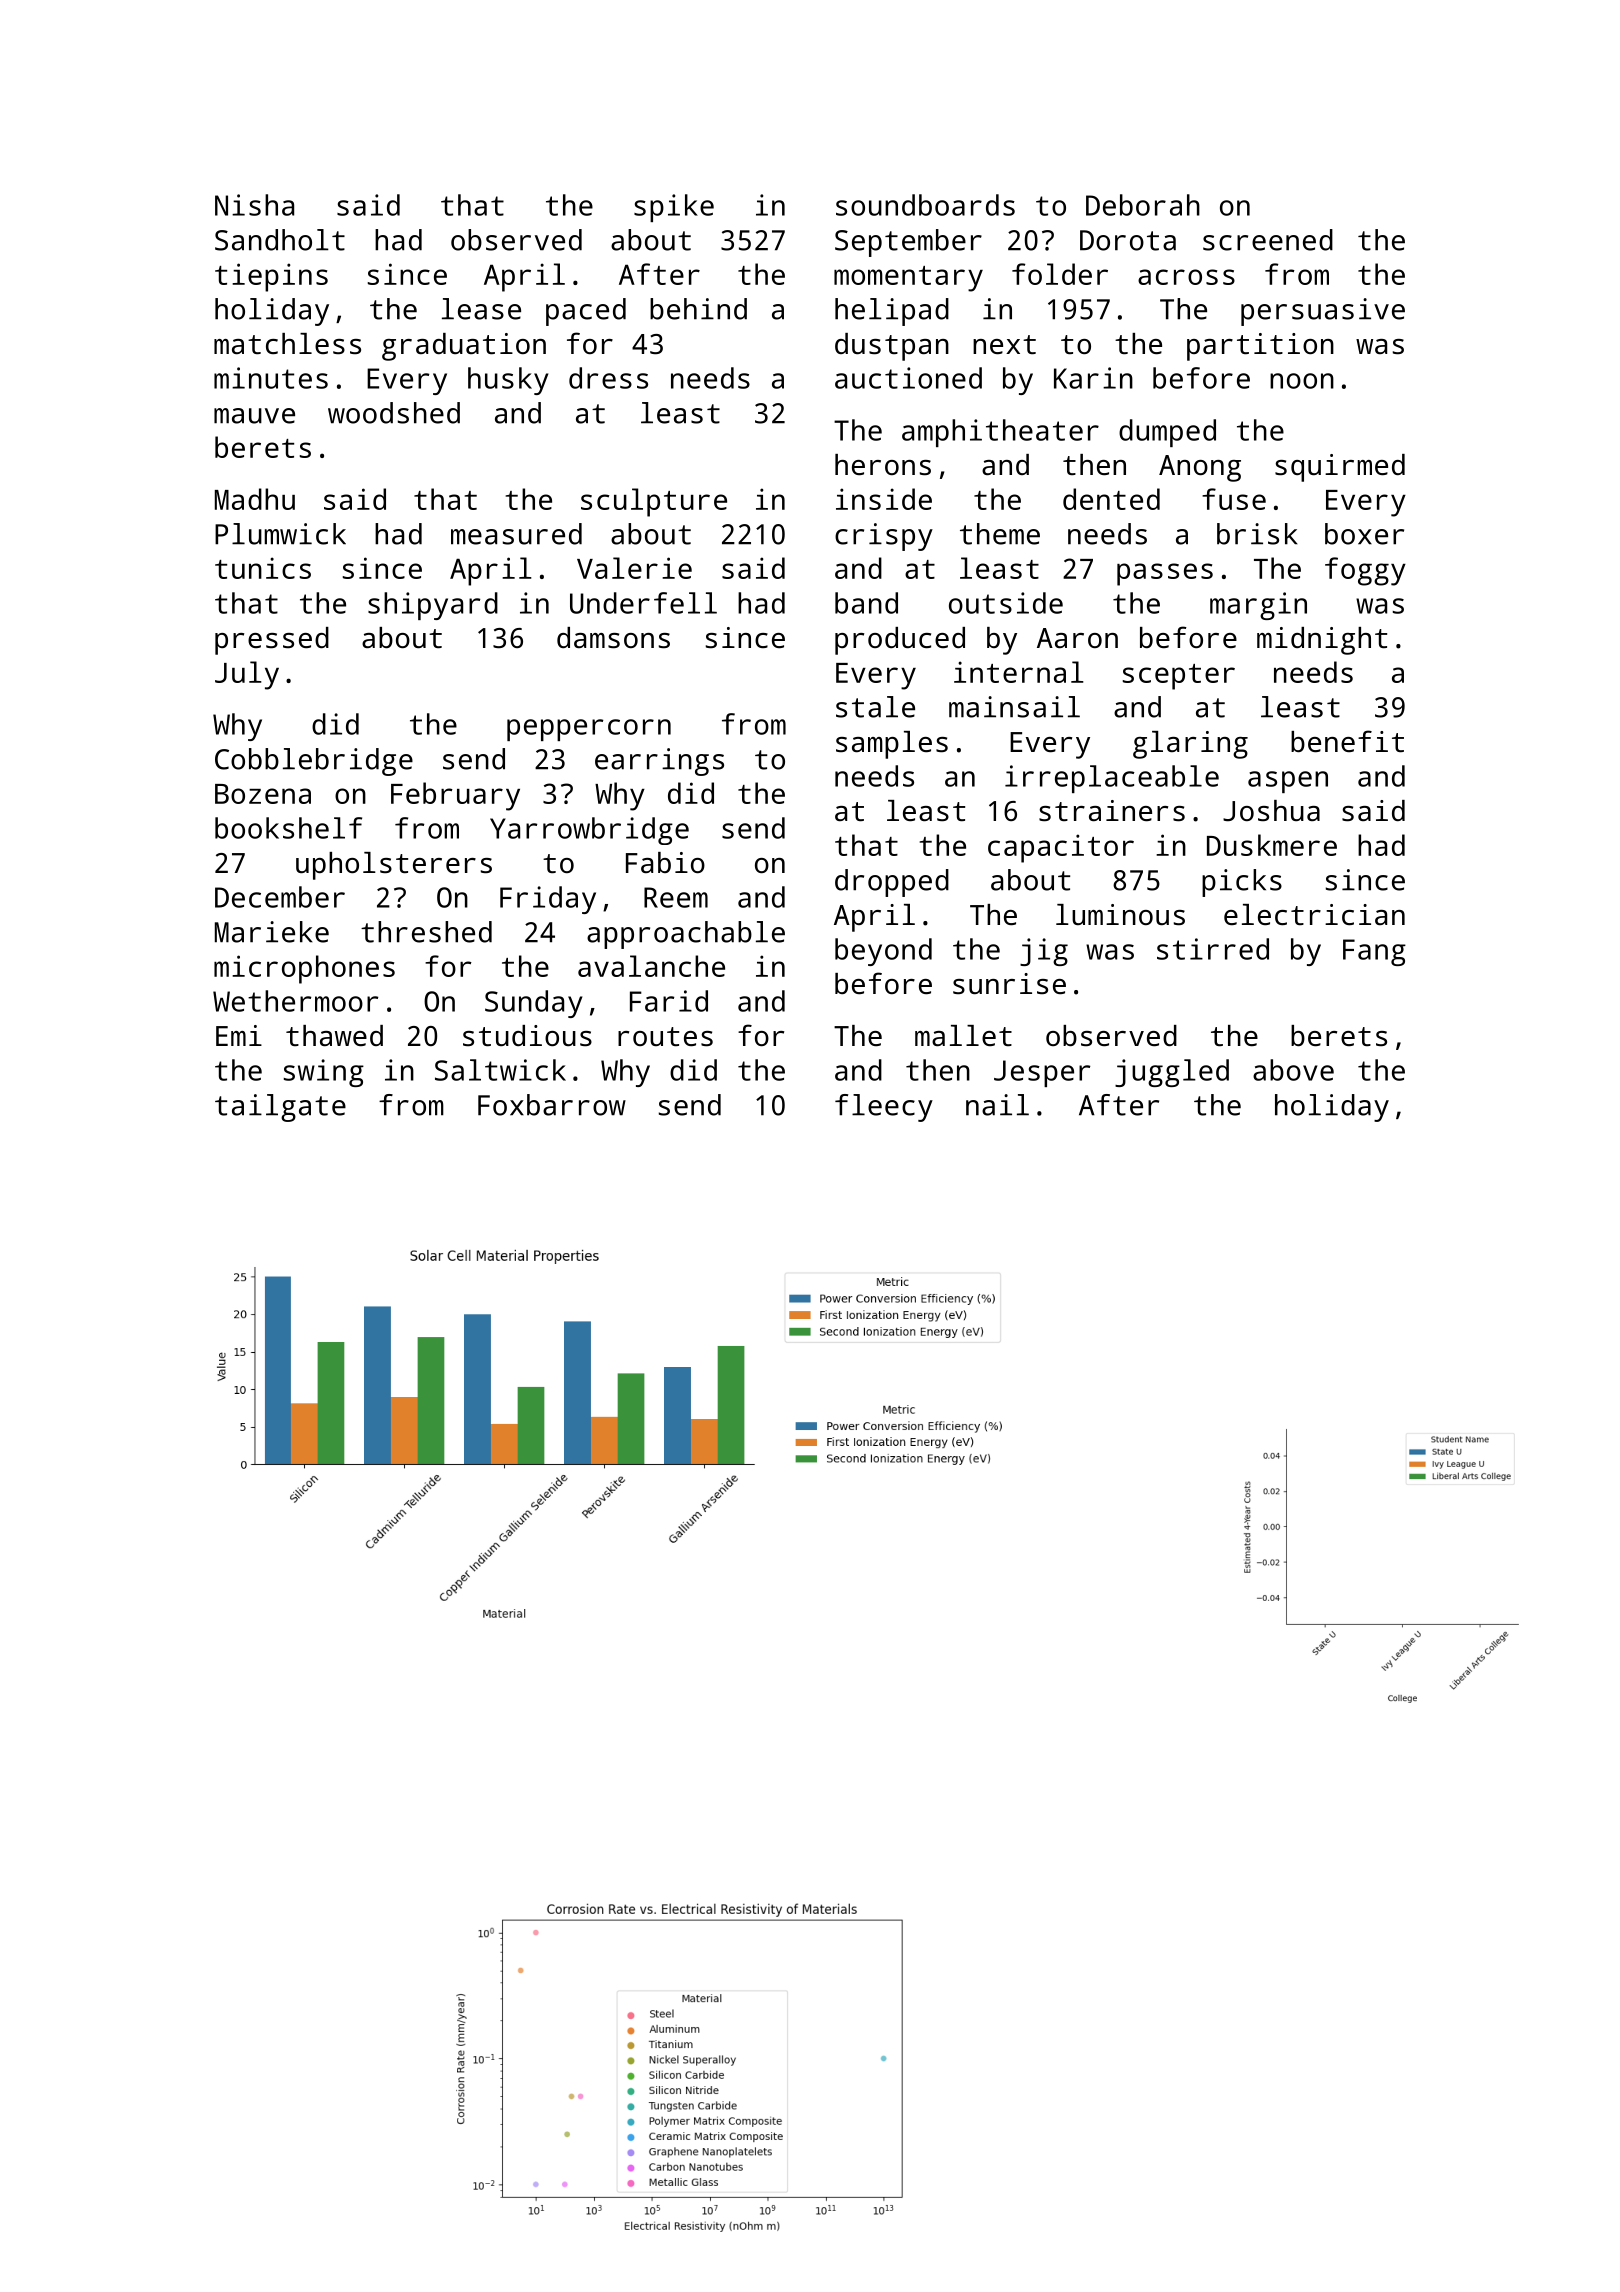 This image has width=1620, height=2292. What do you see at coordinates (271, 378) in the image?
I see `minutes` at bounding box center [271, 378].
